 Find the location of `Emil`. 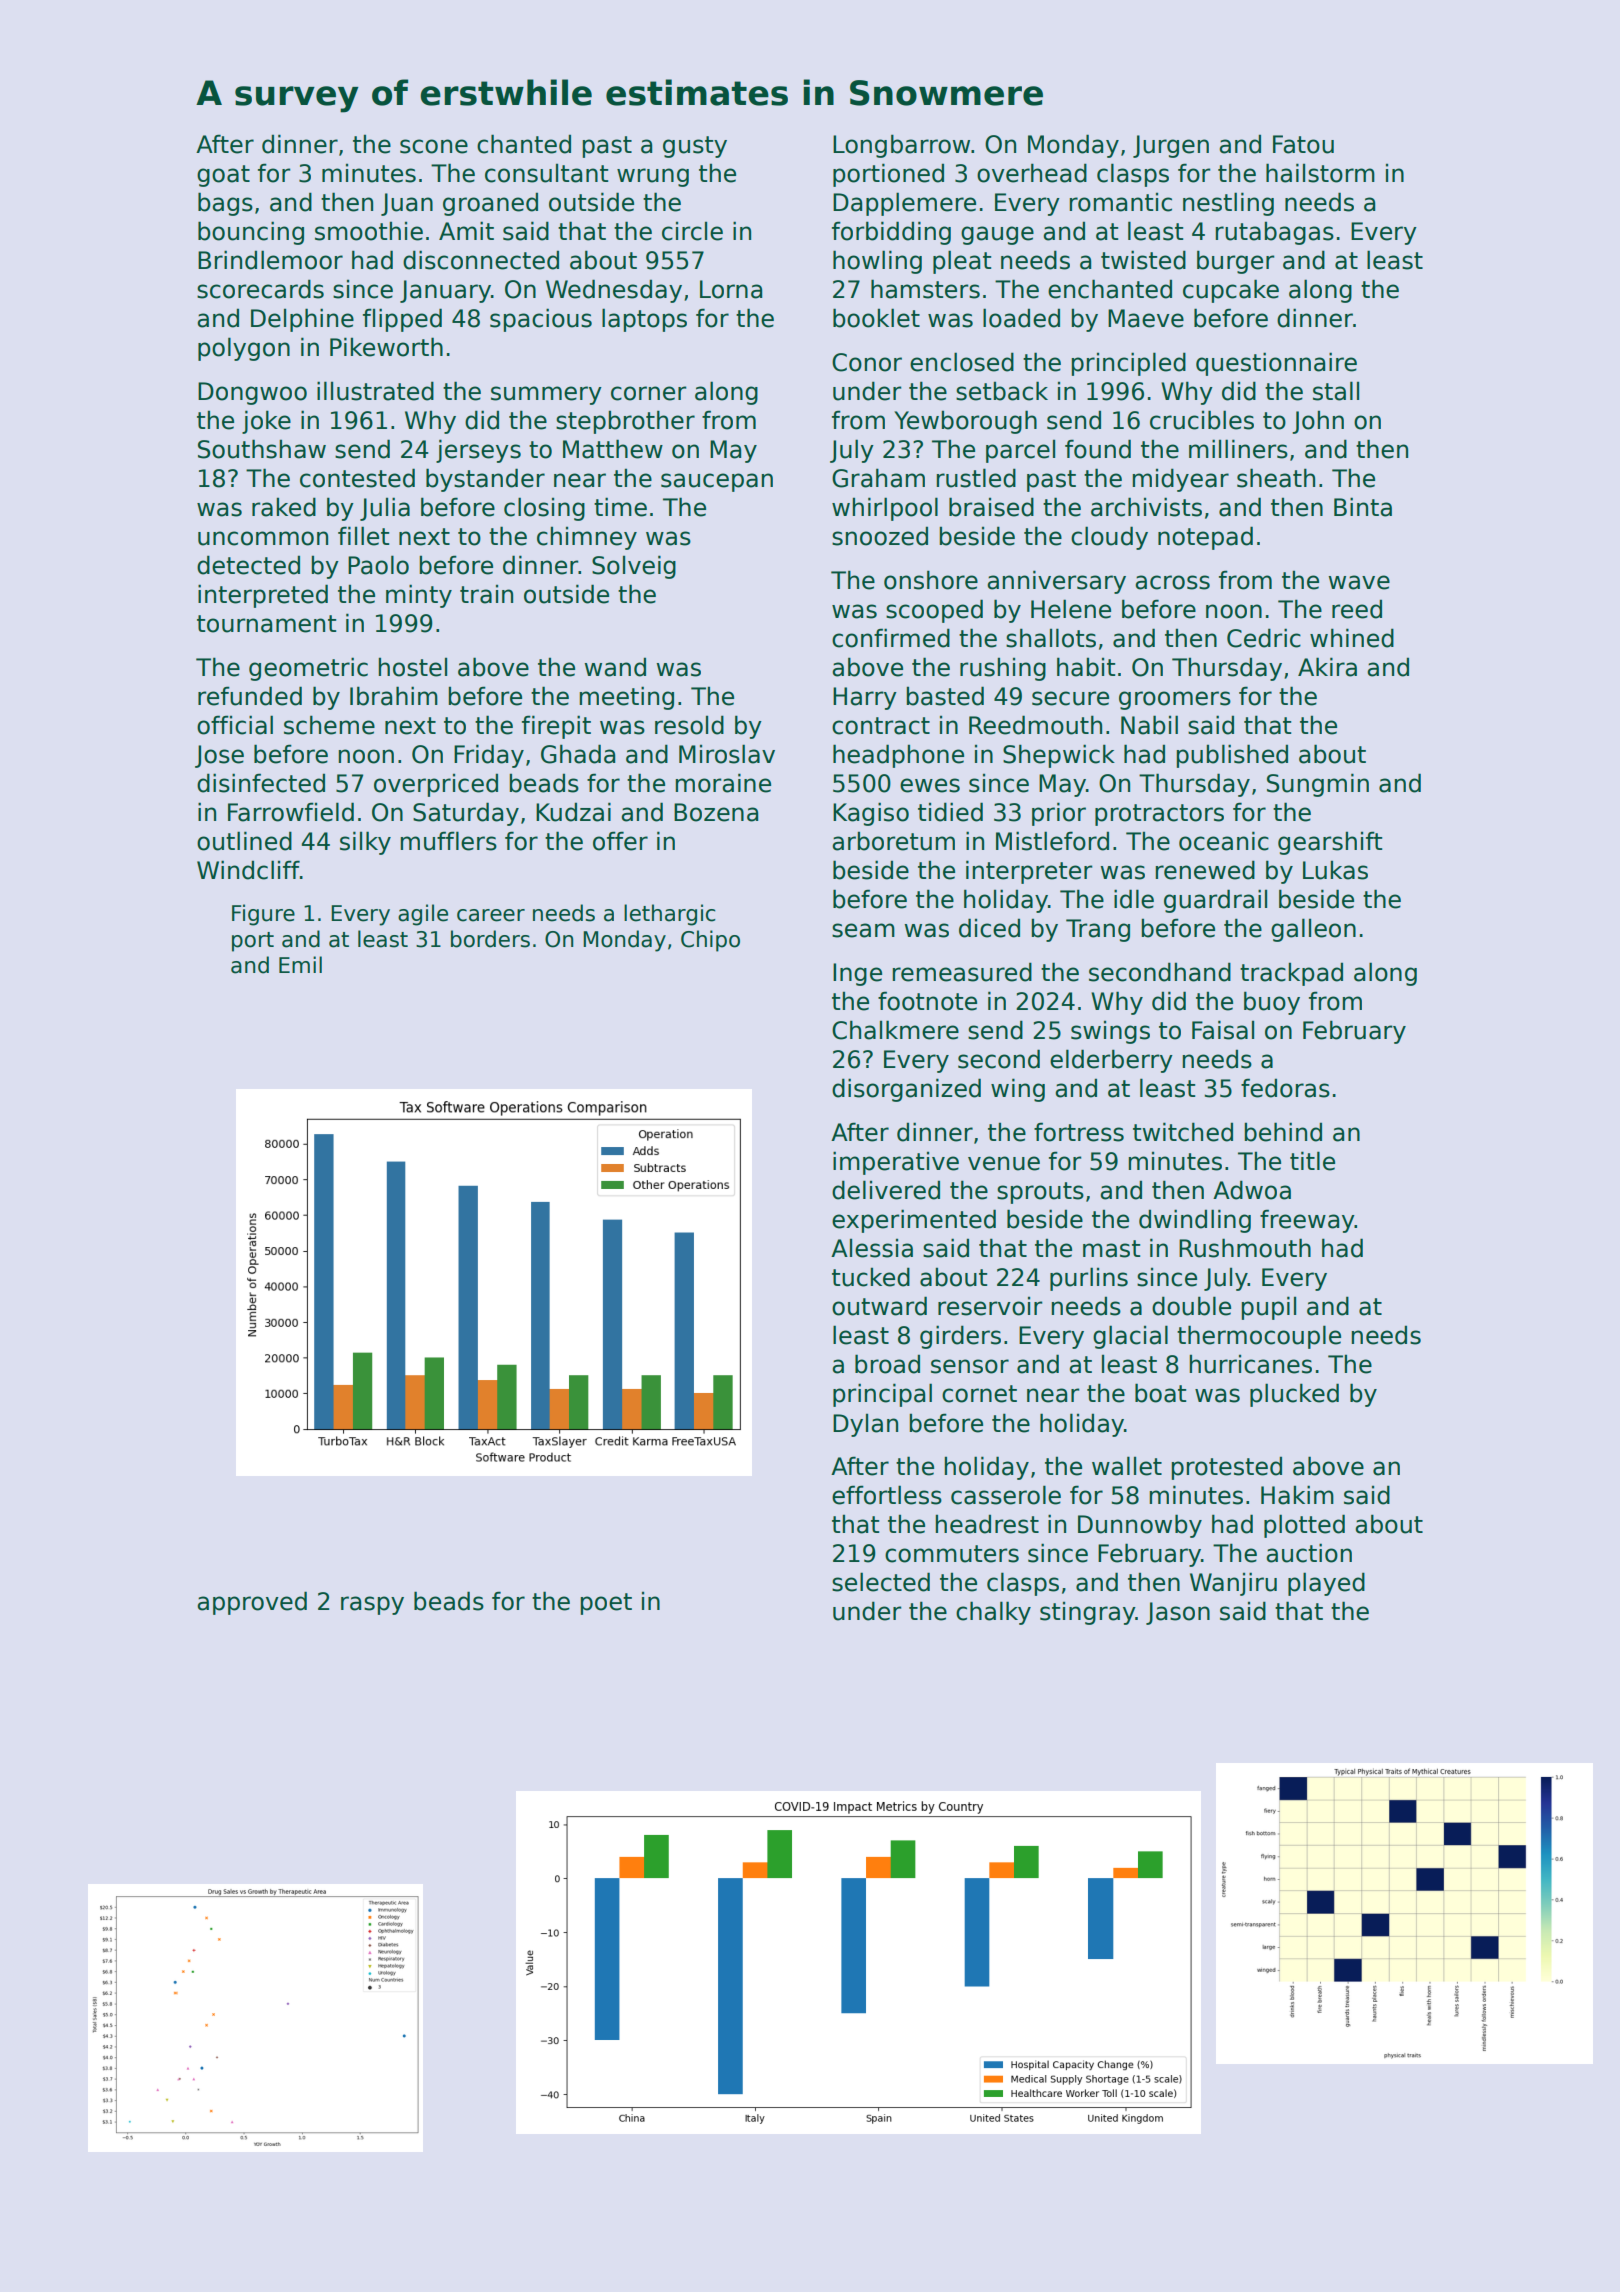

Emil is located at coordinates (300, 964).
